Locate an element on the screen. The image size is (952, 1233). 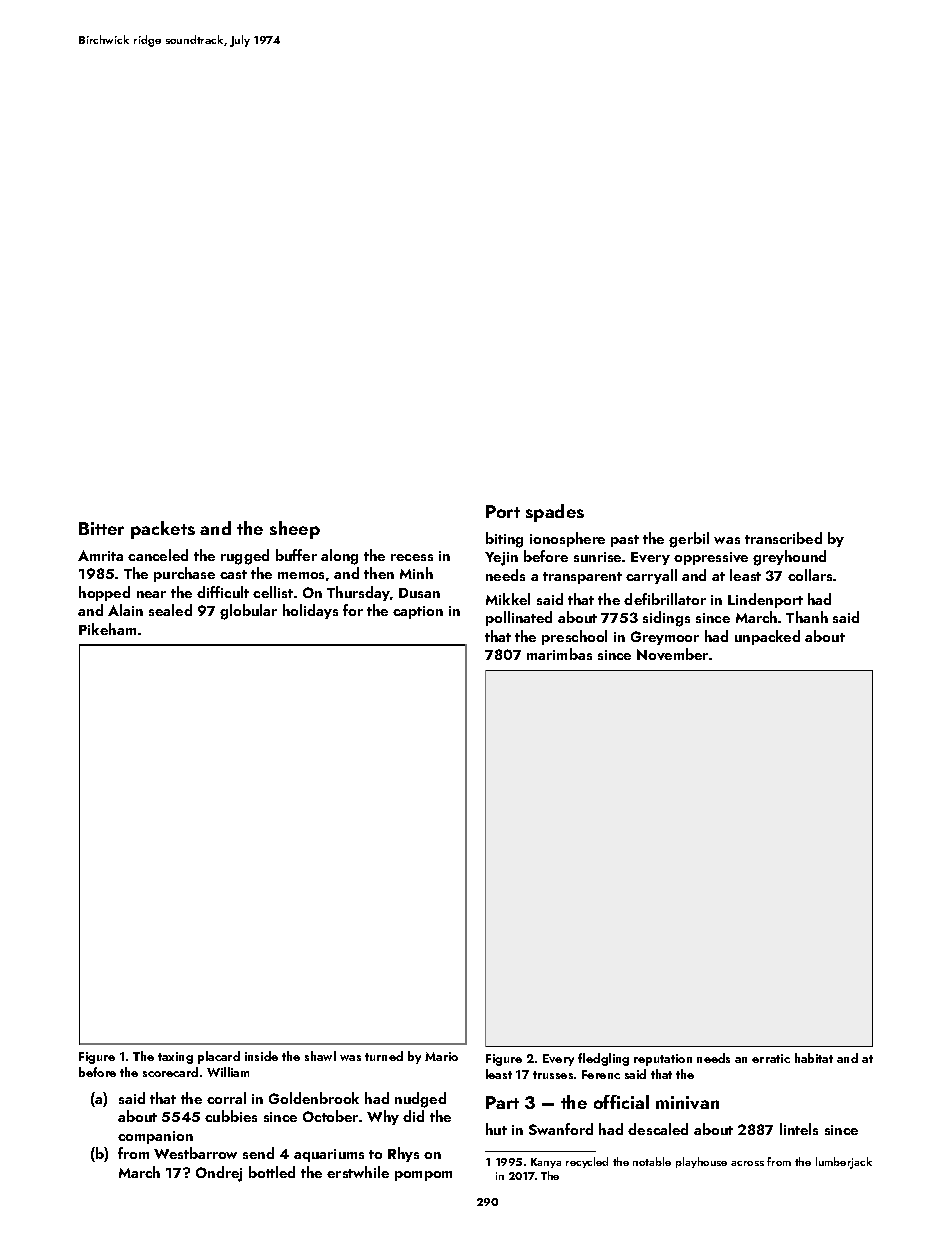
companion is located at coordinates (155, 1137).
